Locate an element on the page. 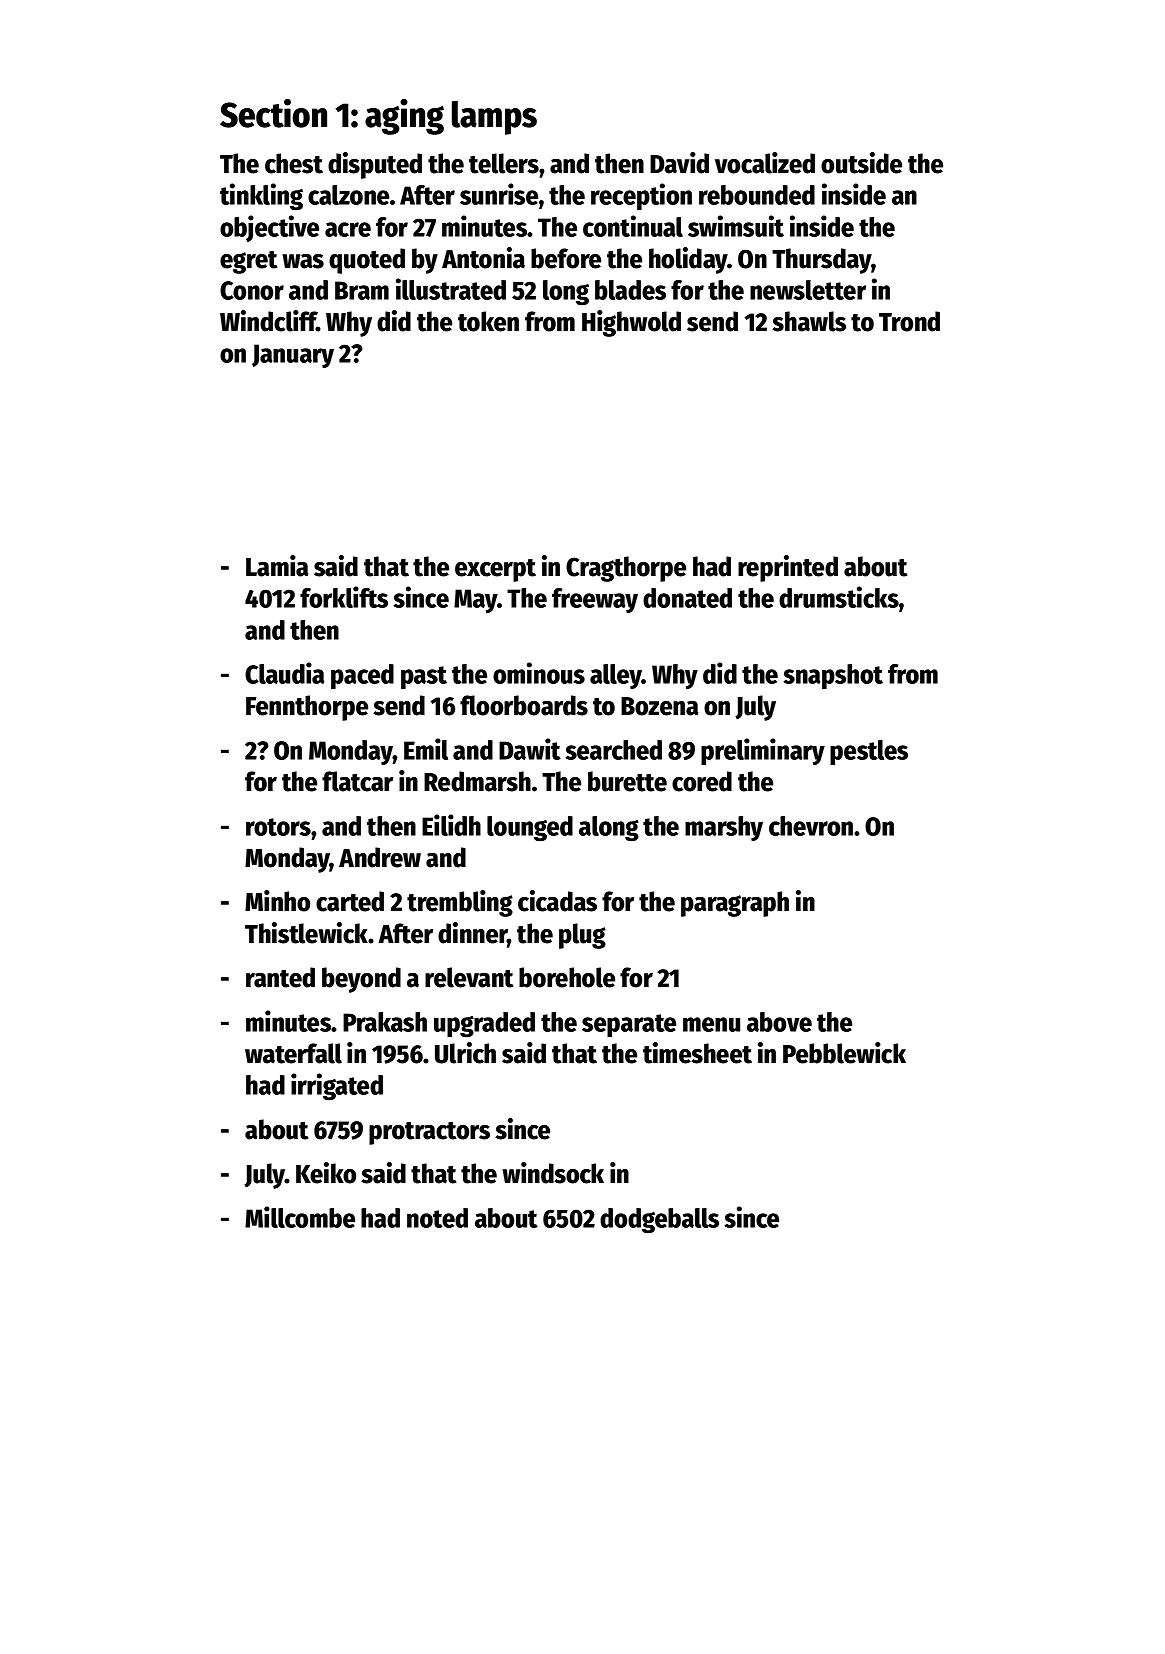  carted is located at coordinates (350, 901).
